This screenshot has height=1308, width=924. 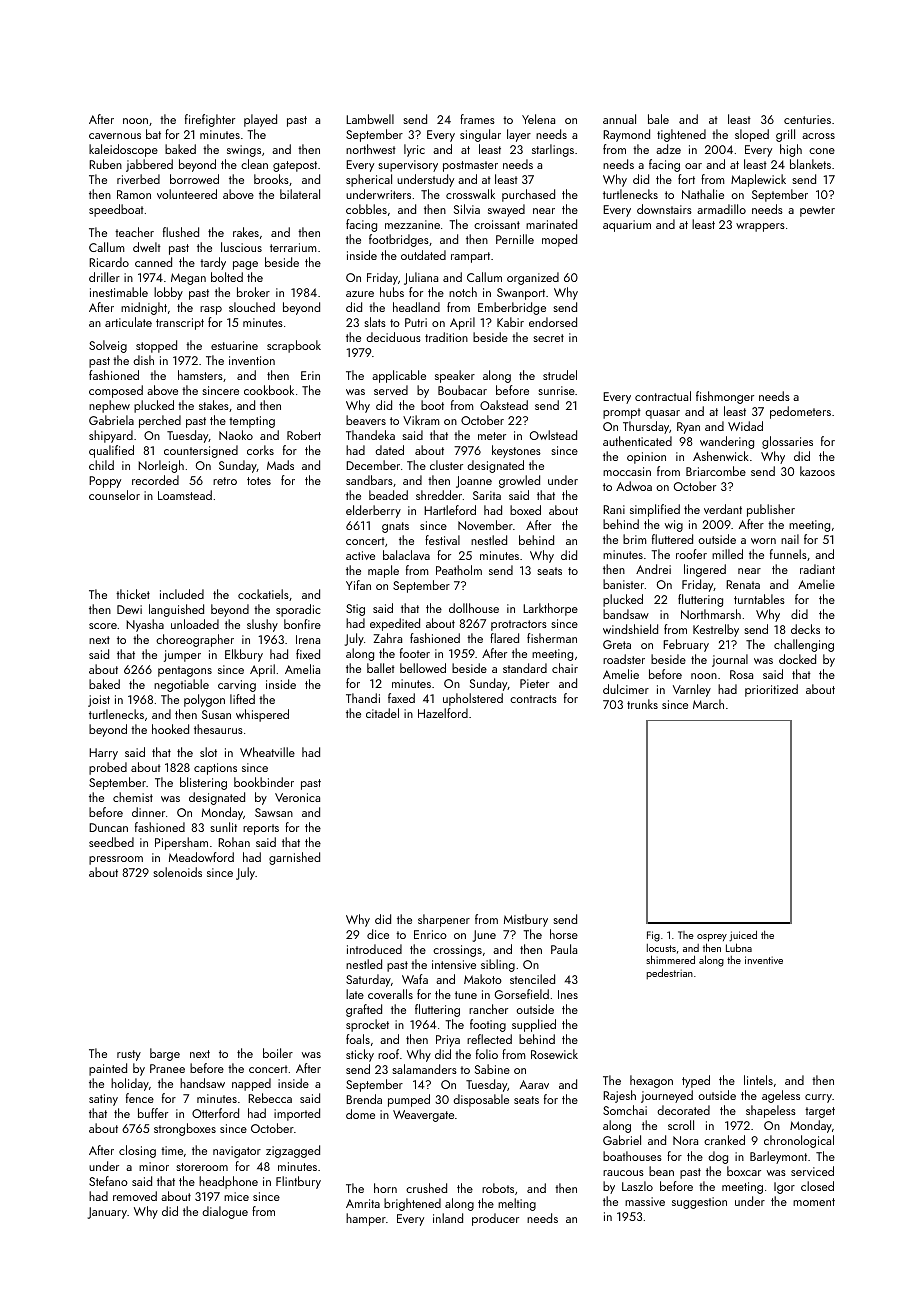 What do you see at coordinates (797, 659) in the screenshot?
I see `docked` at bounding box center [797, 659].
